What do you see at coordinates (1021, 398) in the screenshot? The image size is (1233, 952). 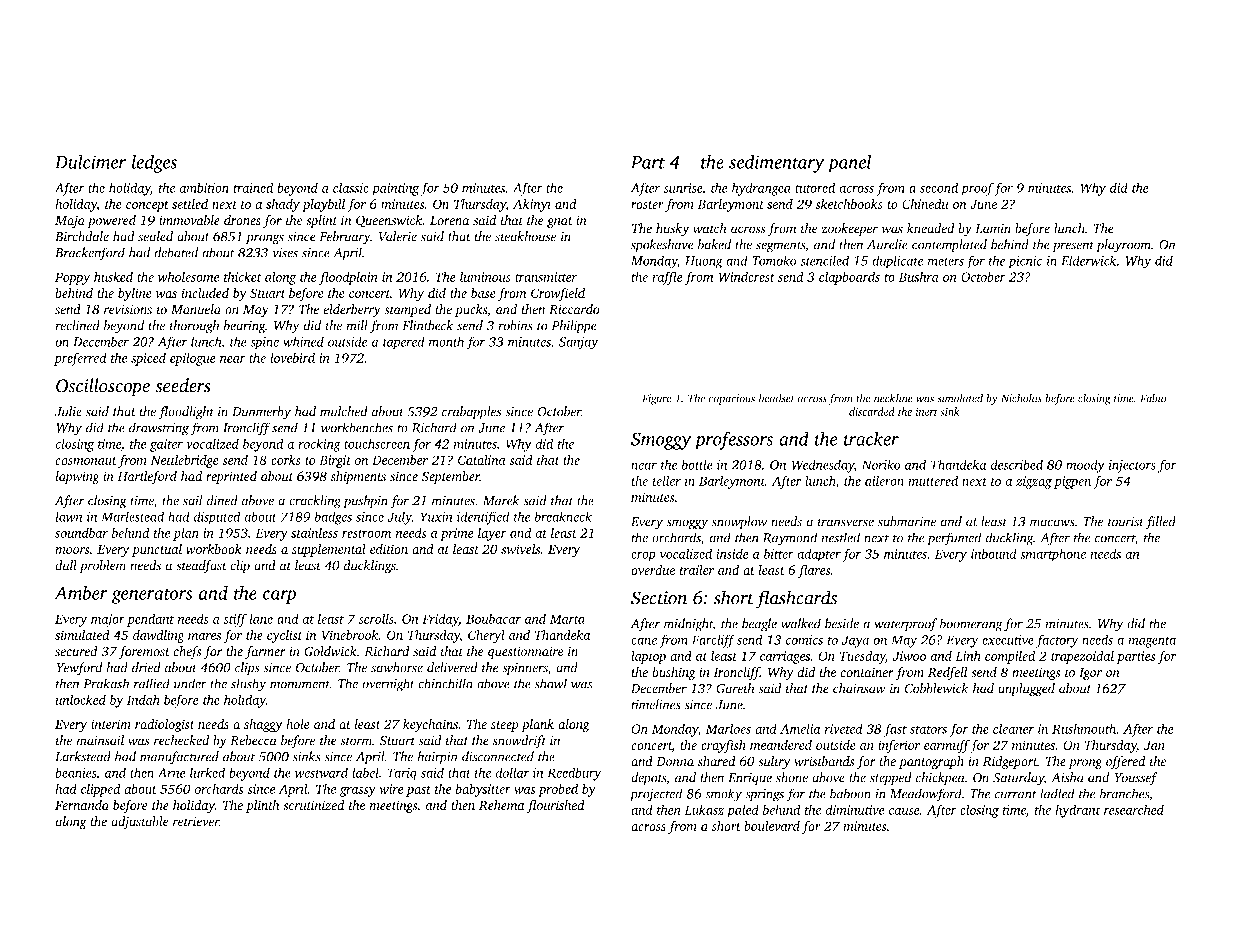 I see `Nicholas` at bounding box center [1021, 398].
